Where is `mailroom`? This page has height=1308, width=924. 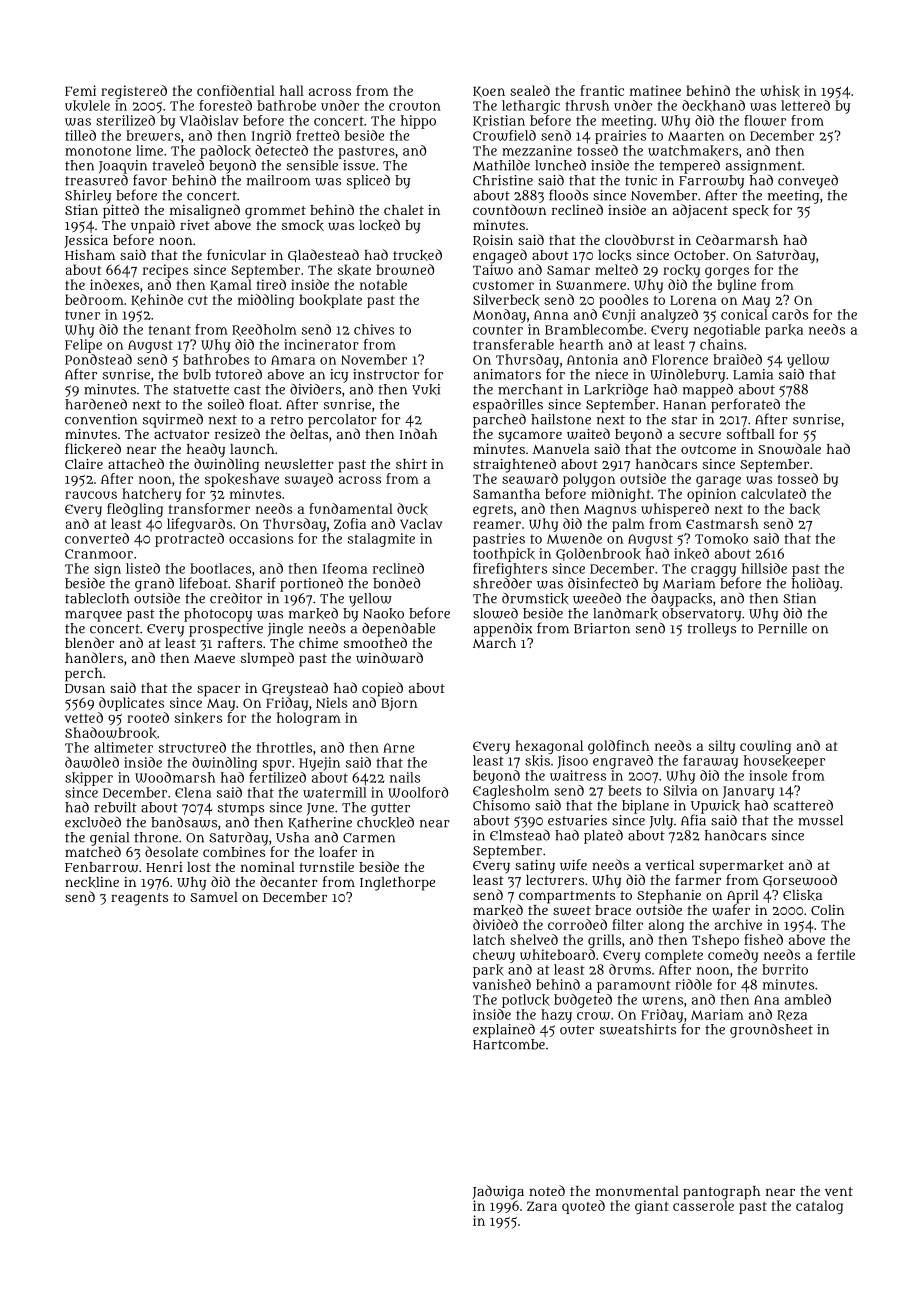
mailroom is located at coordinates (278, 180).
